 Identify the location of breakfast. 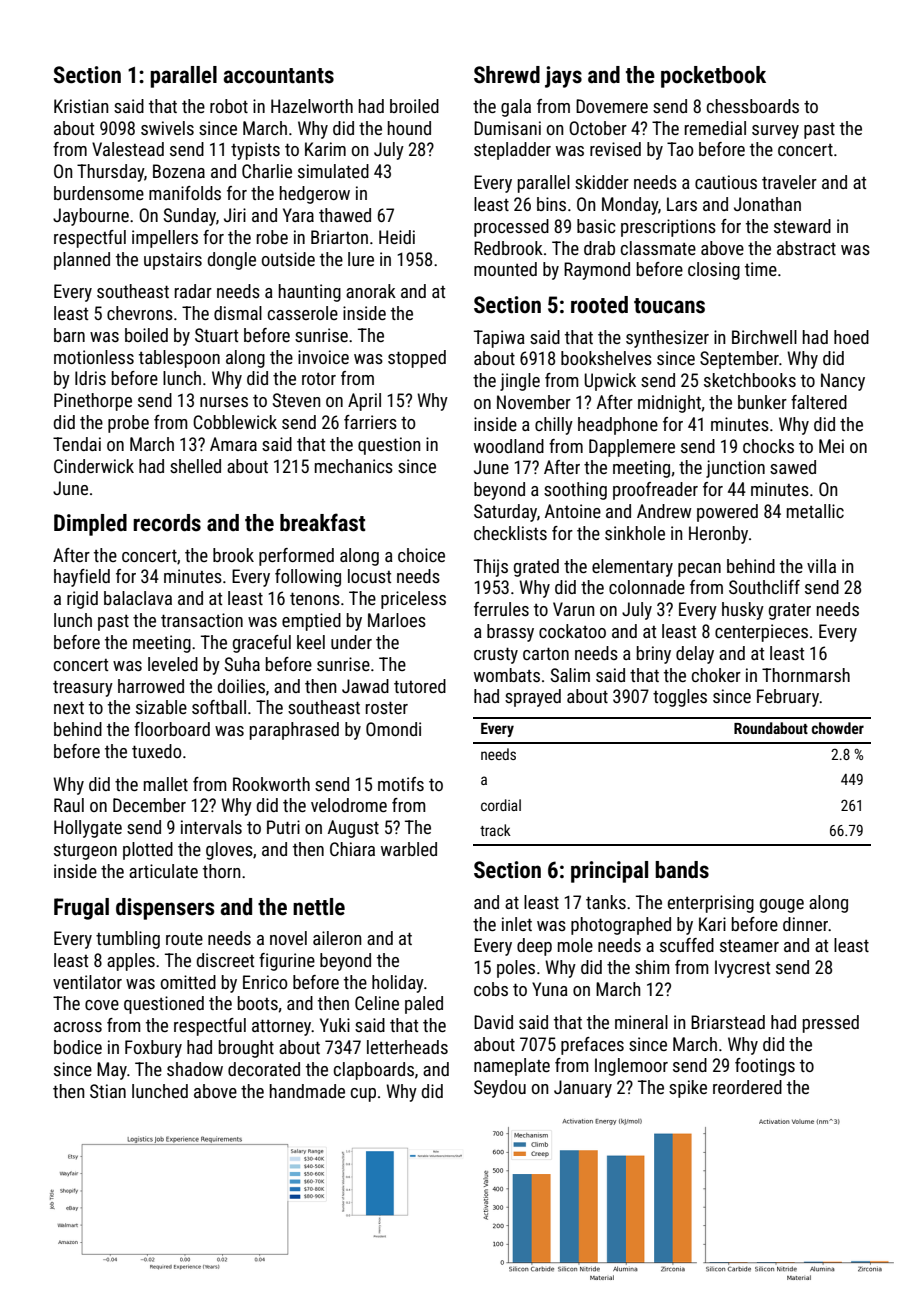
(322, 522).
